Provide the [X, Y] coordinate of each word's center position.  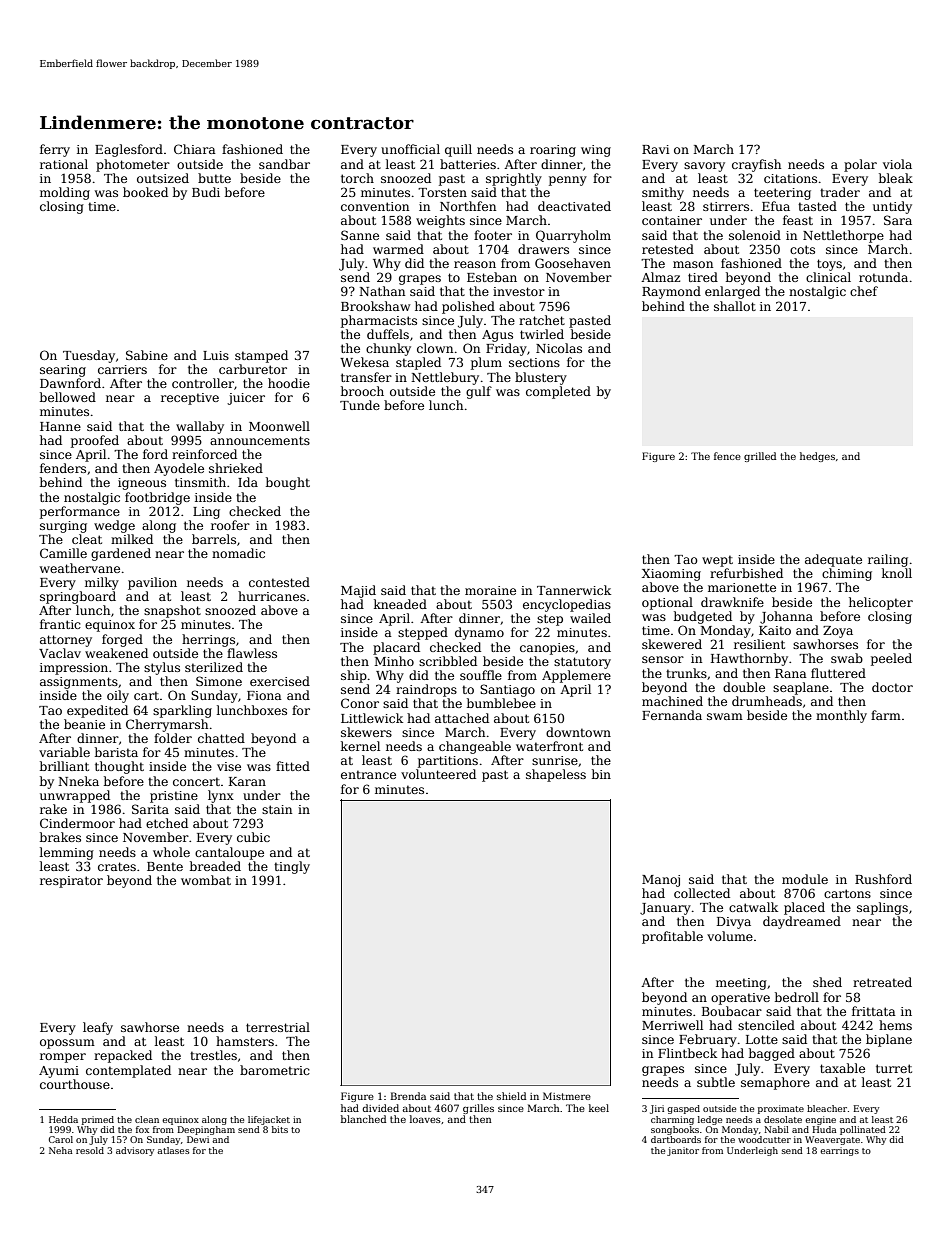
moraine [490, 590]
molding [65, 193]
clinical [828, 277]
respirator [71, 882]
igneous [142, 484]
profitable [672, 937]
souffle [481, 675]
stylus [162, 668]
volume [730, 936]
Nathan [382, 291]
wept [717, 561]
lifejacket [269, 1120]
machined [672, 701]
